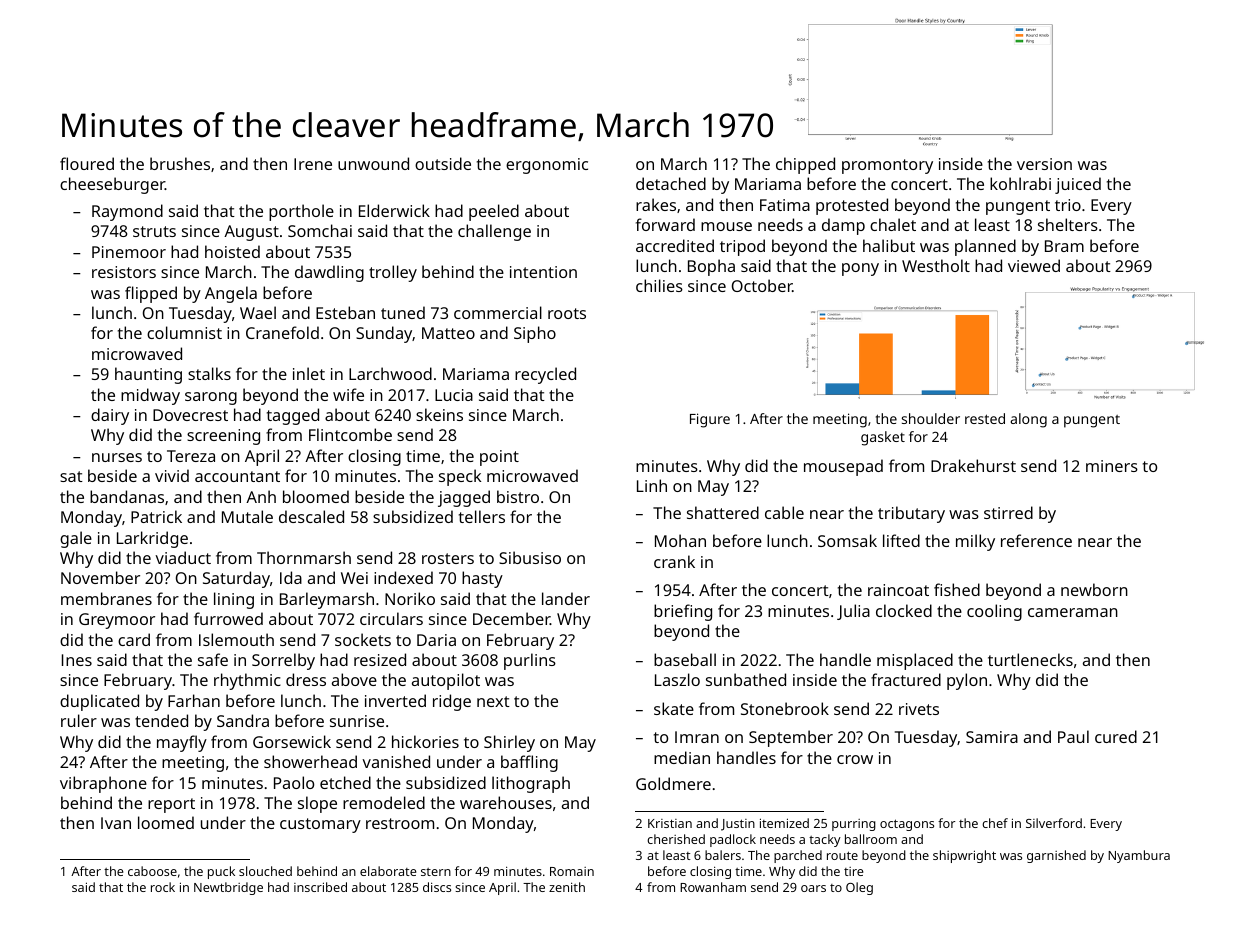 The width and height of the screenshot is (1233, 952). What do you see at coordinates (183, 557) in the screenshot?
I see `viaduct` at bounding box center [183, 557].
